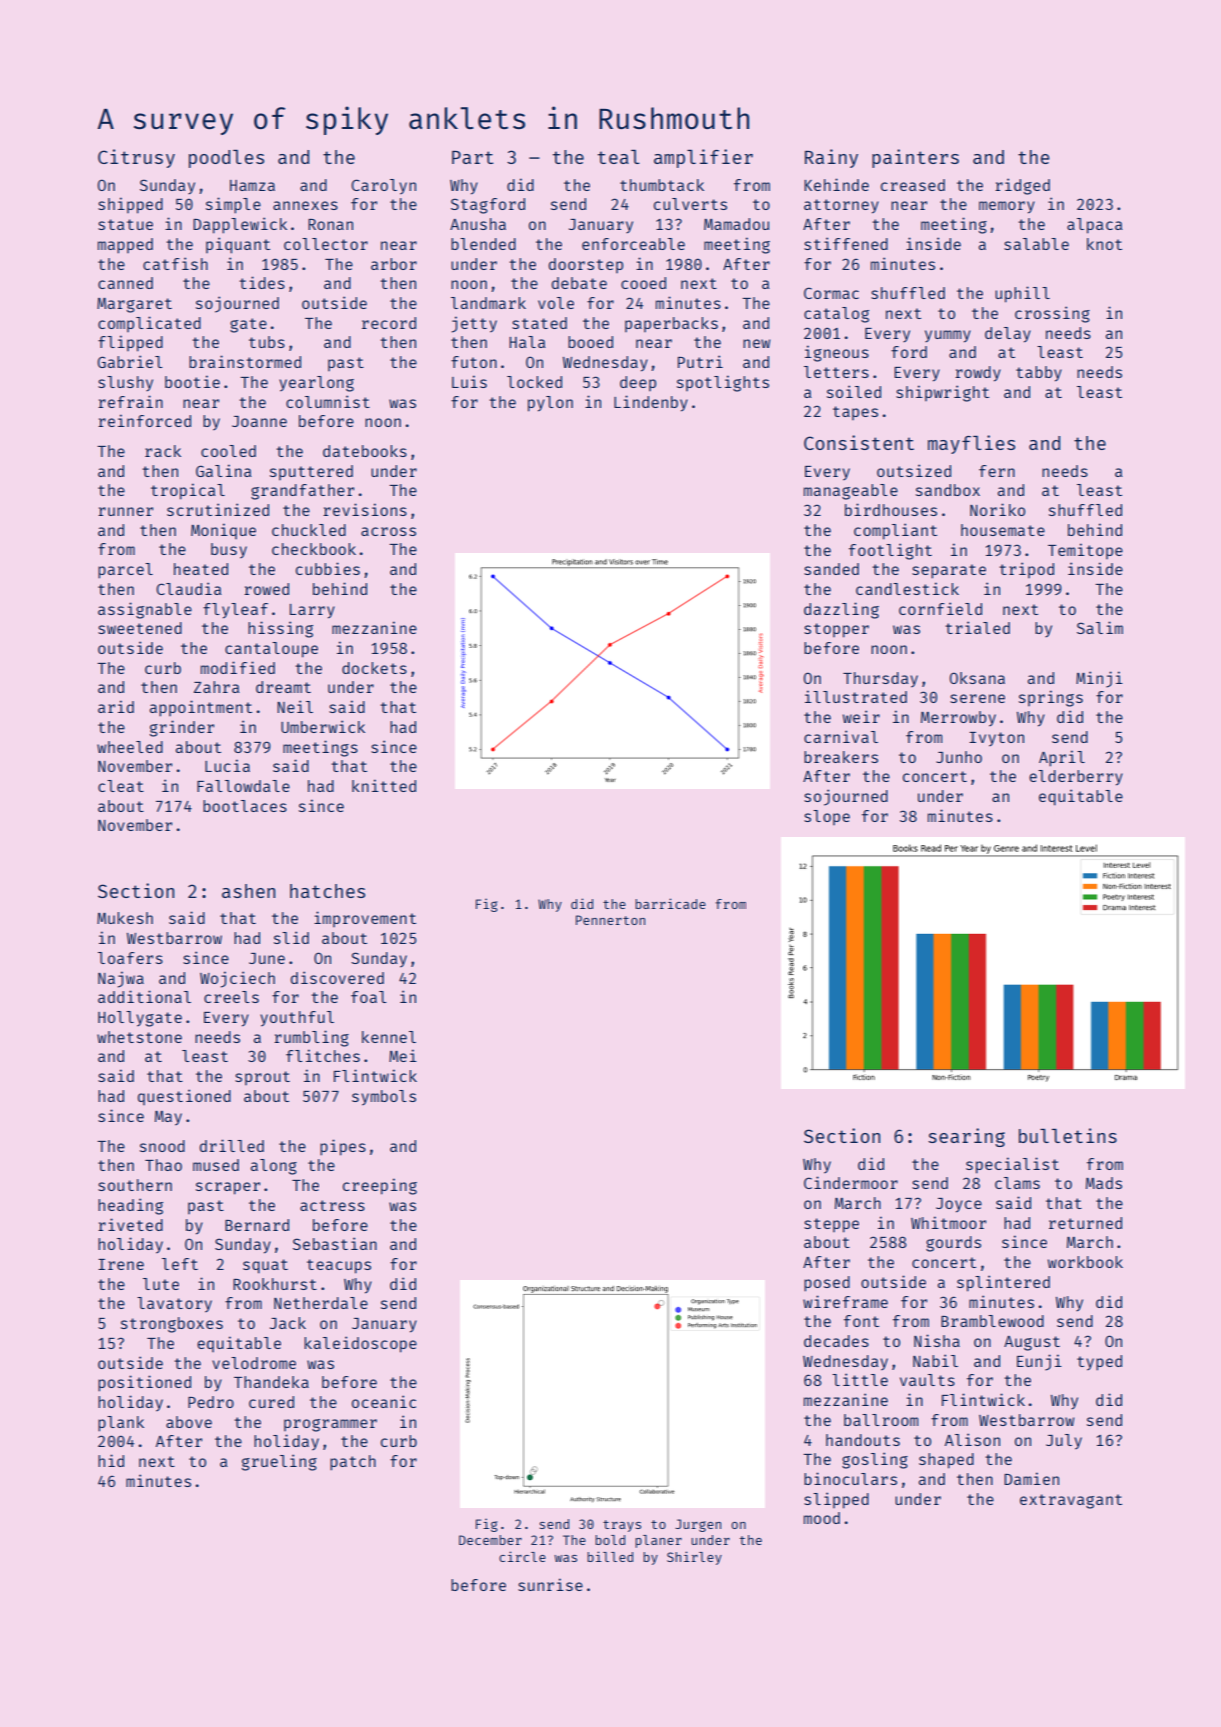  Describe the element at coordinates (478, 224) in the screenshot. I see `Anusha` at that location.
